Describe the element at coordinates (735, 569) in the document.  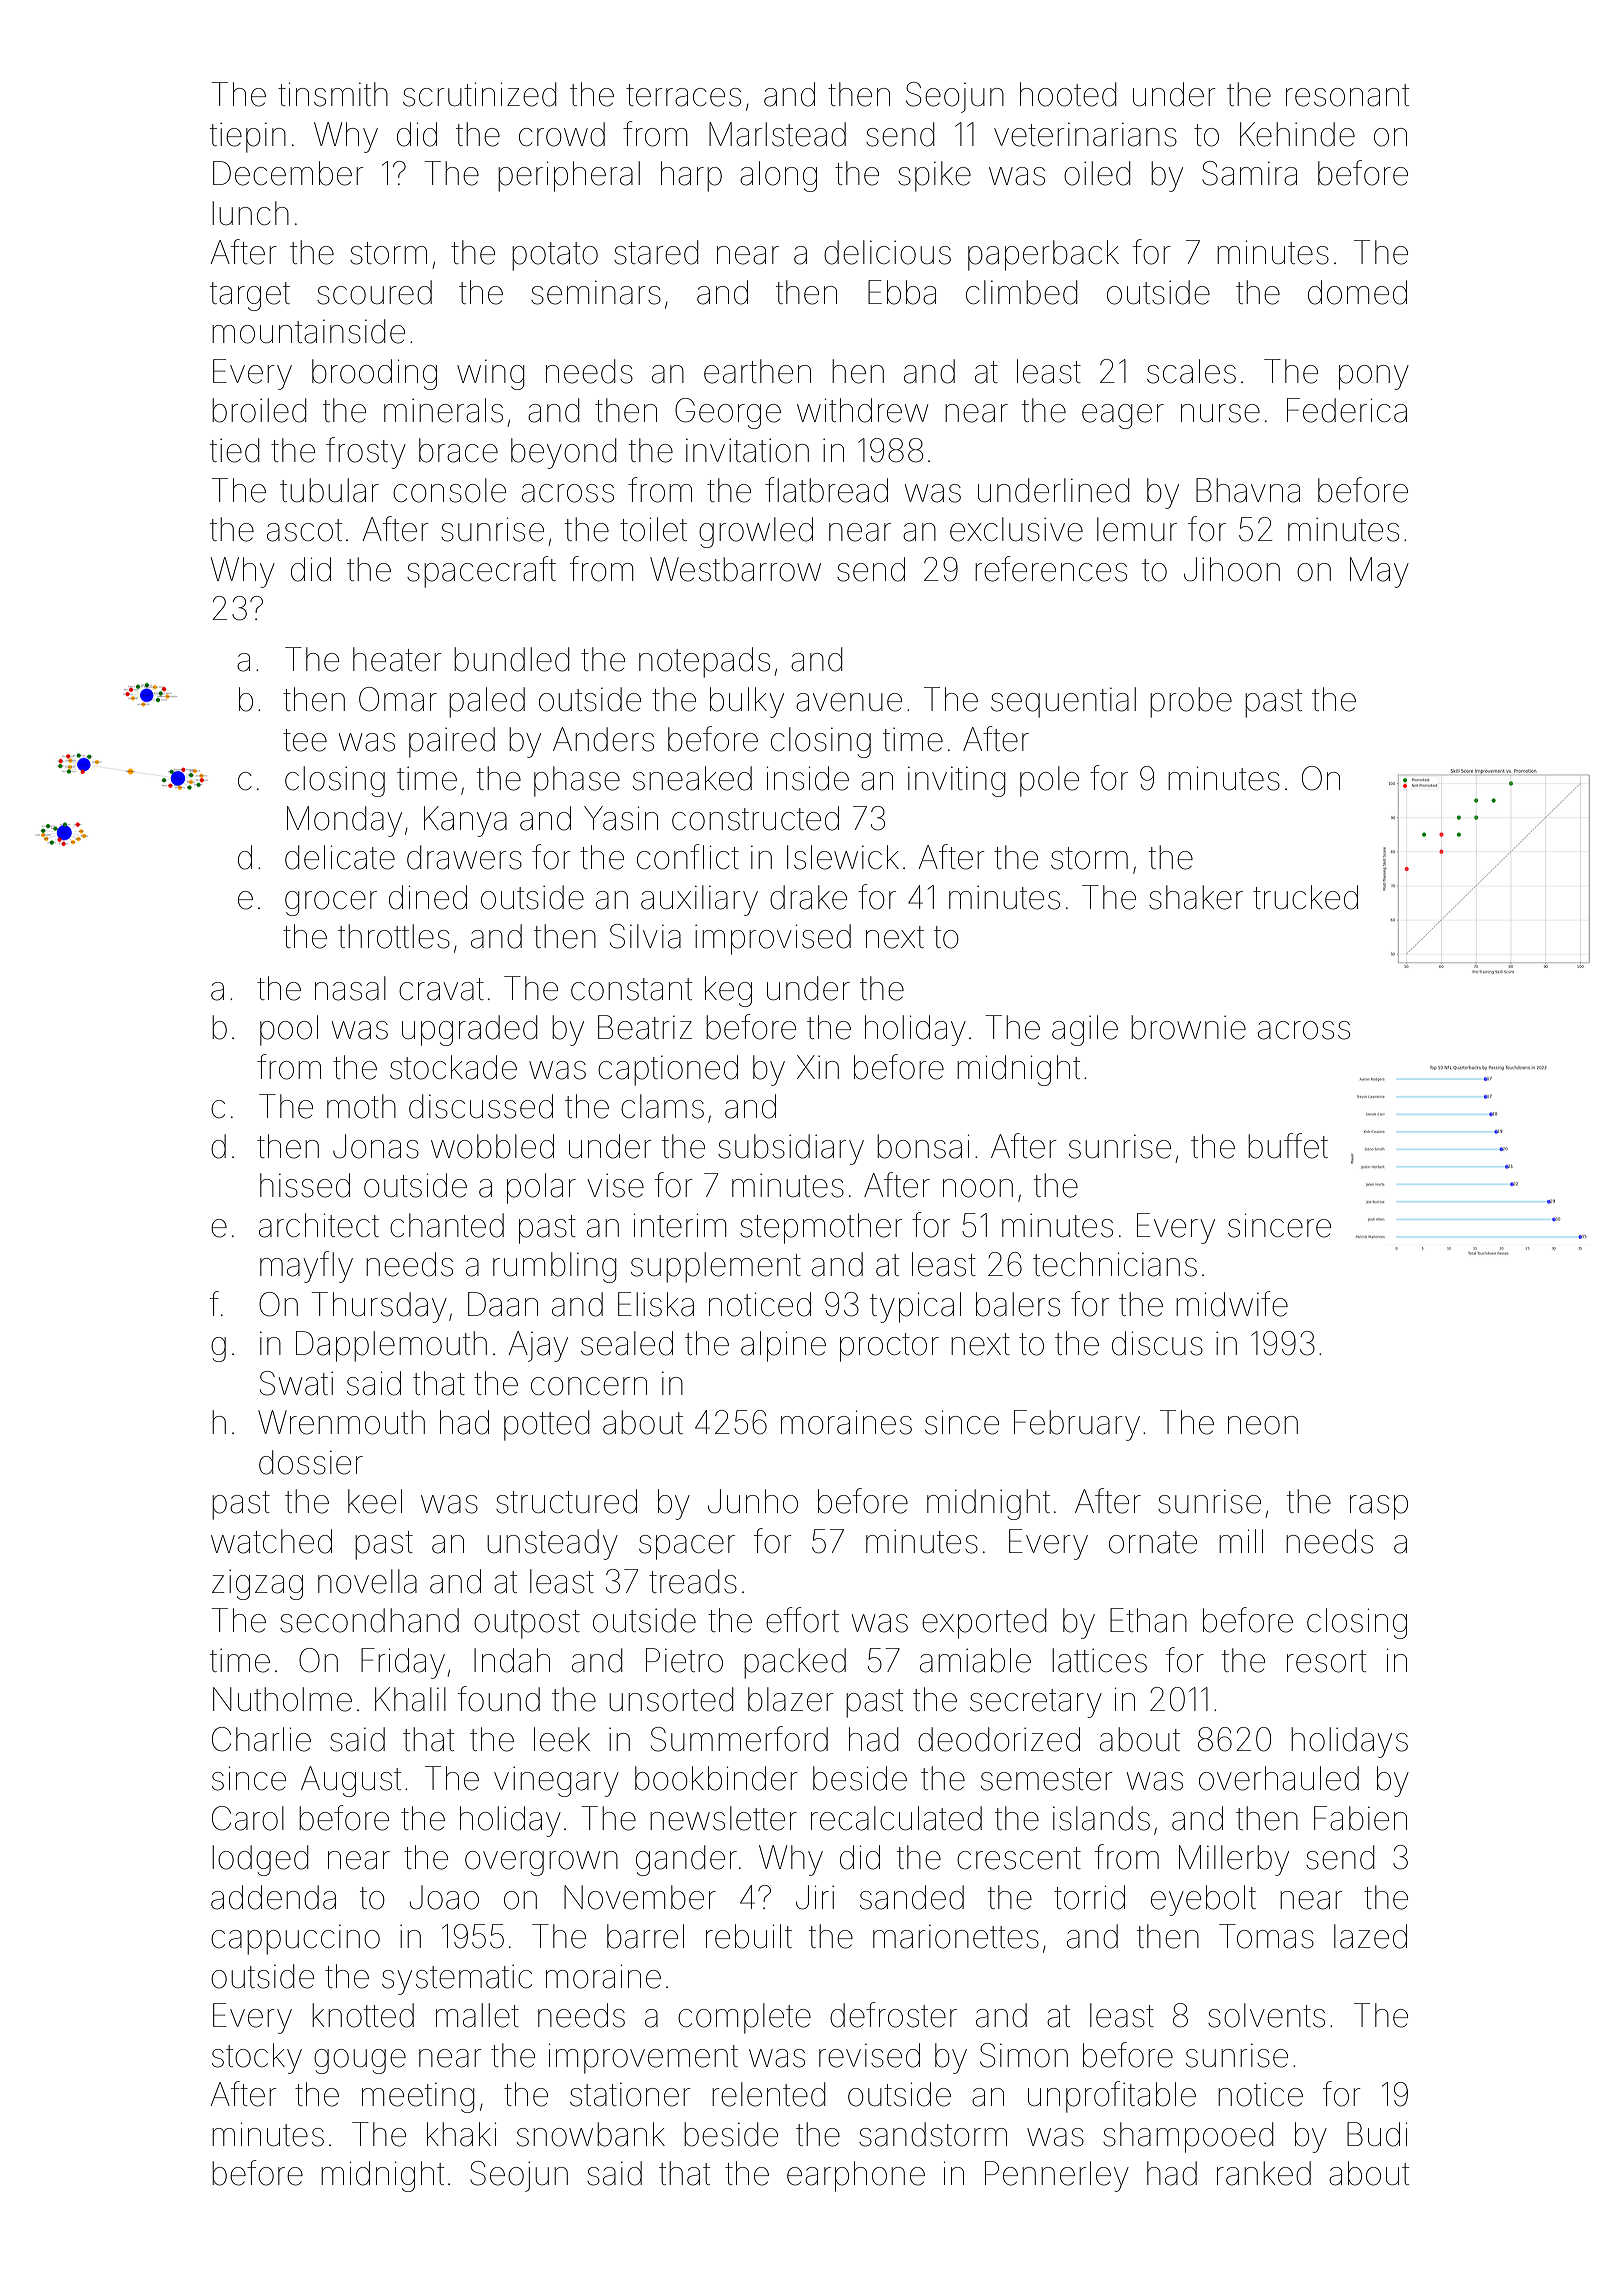
I see `Westbarrow` at that location.
